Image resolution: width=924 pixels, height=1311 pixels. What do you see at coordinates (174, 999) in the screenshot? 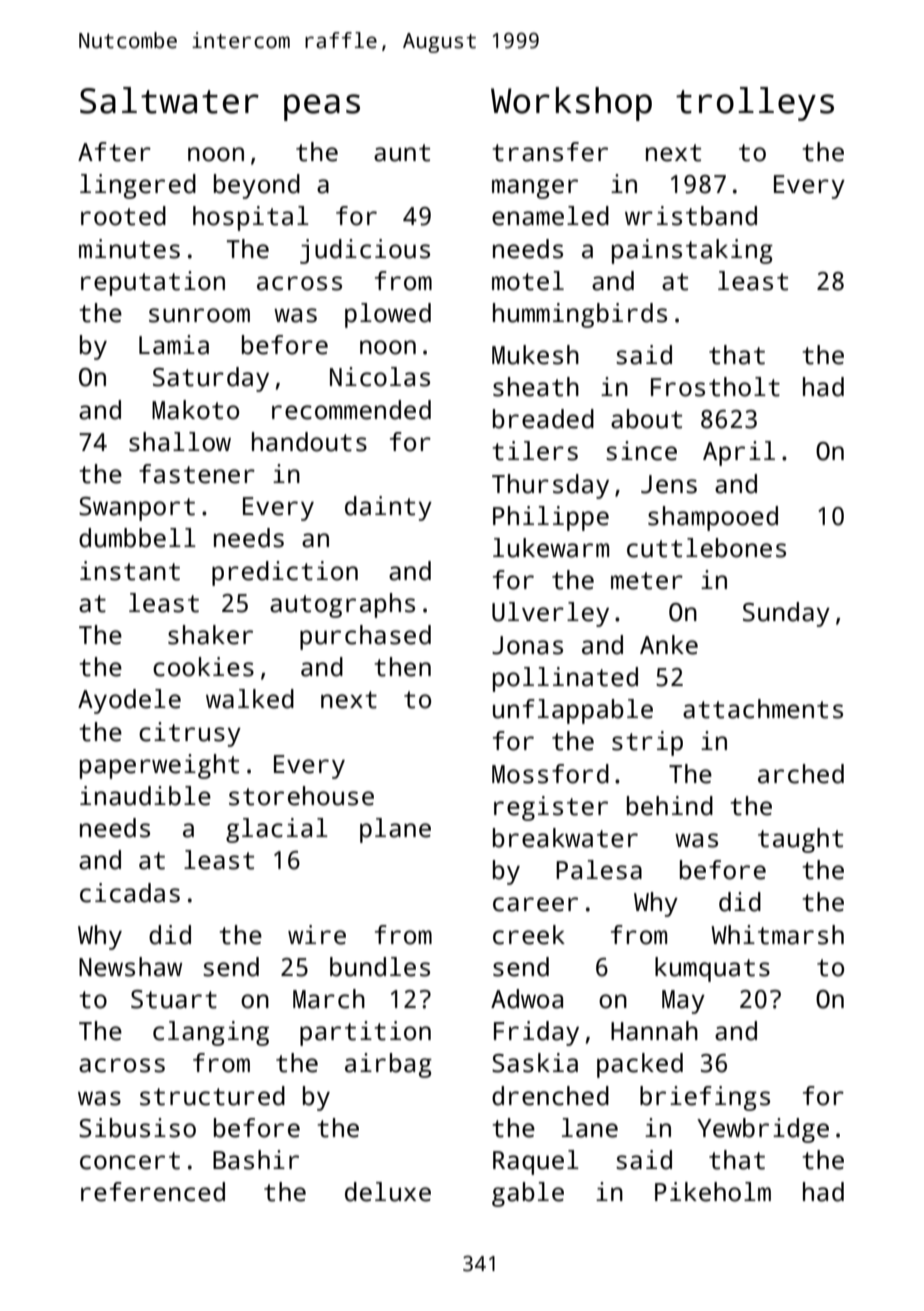
I see `Stuart` at bounding box center [174, 999].
